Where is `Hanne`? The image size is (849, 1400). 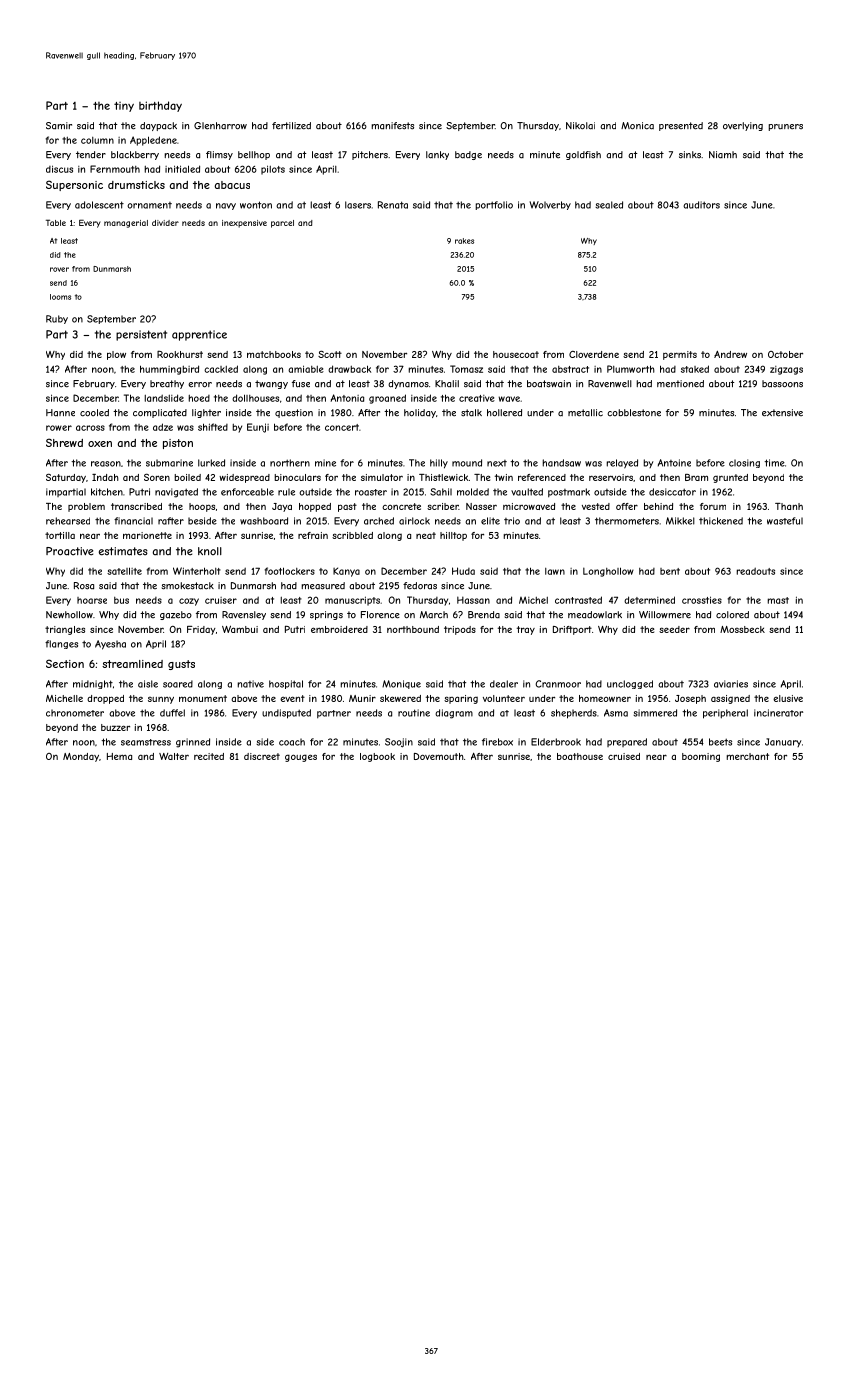
Hanne is located at coordinates (60, 413).
